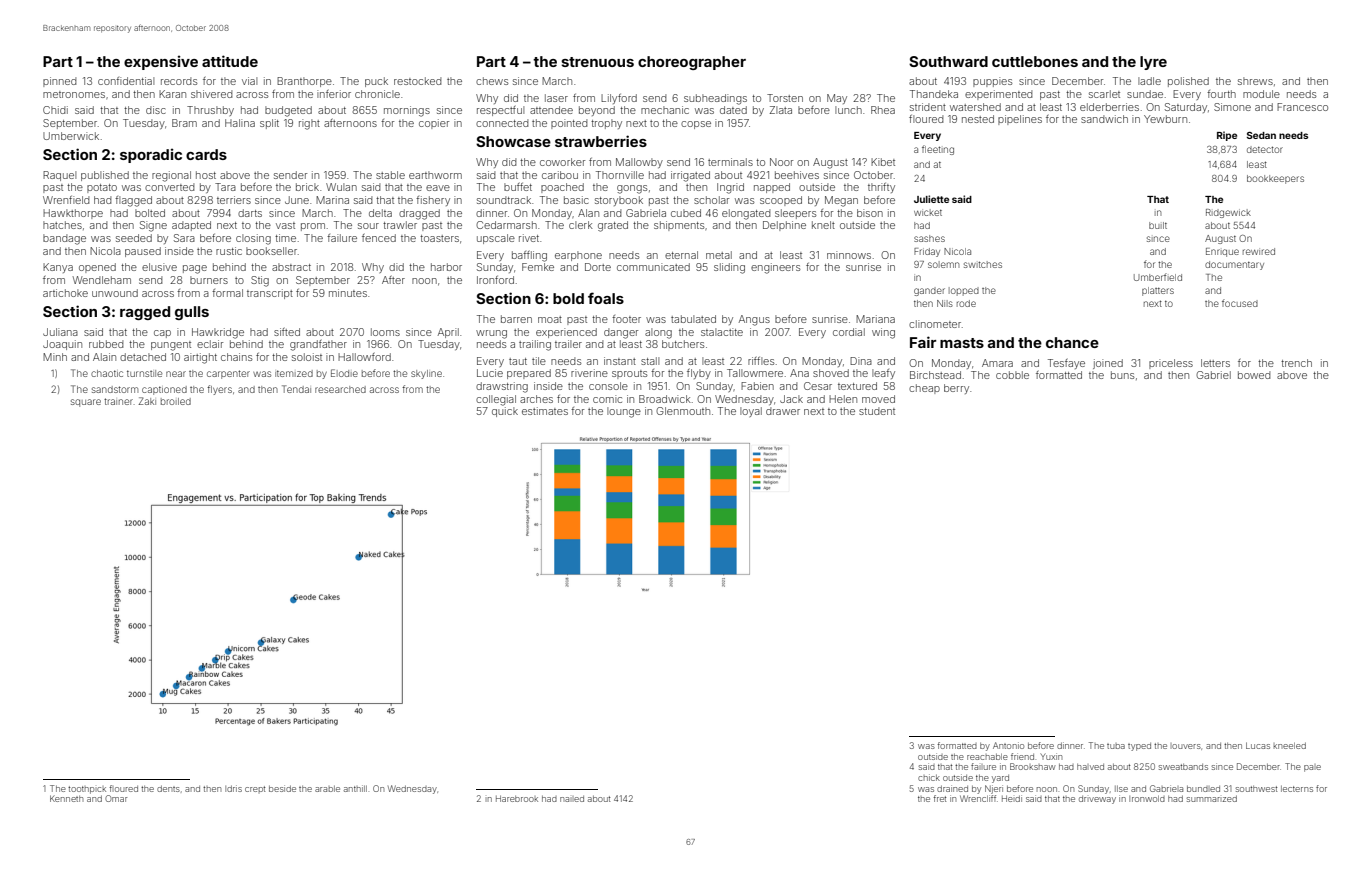 The width and height of the screenshot is (1372, 887). Describe the element at coordinates (938, 150) in the screenshot. I see `fleeting` at that location.
